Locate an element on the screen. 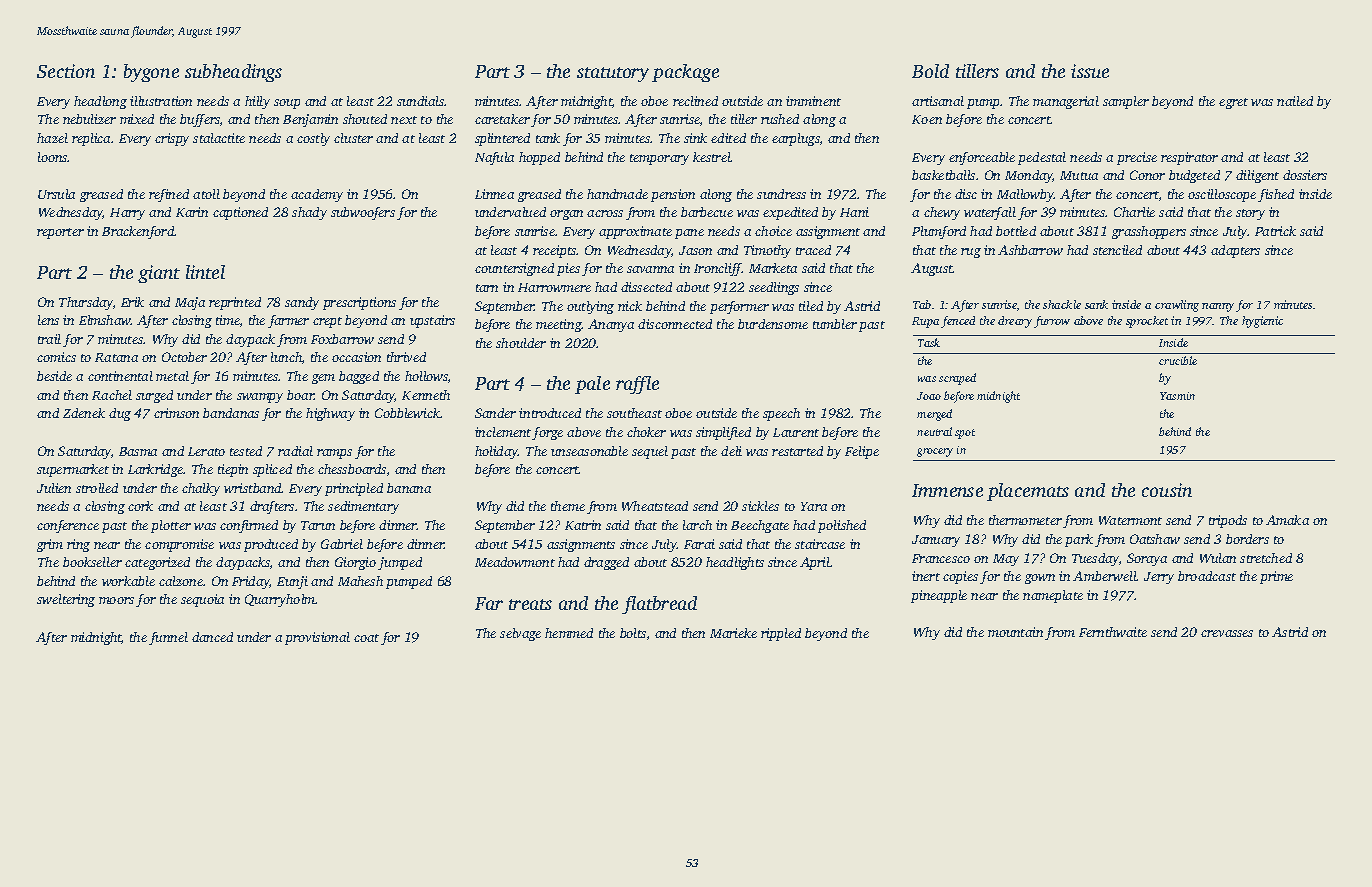  Jerry is located at coordinates (1159, 578).
